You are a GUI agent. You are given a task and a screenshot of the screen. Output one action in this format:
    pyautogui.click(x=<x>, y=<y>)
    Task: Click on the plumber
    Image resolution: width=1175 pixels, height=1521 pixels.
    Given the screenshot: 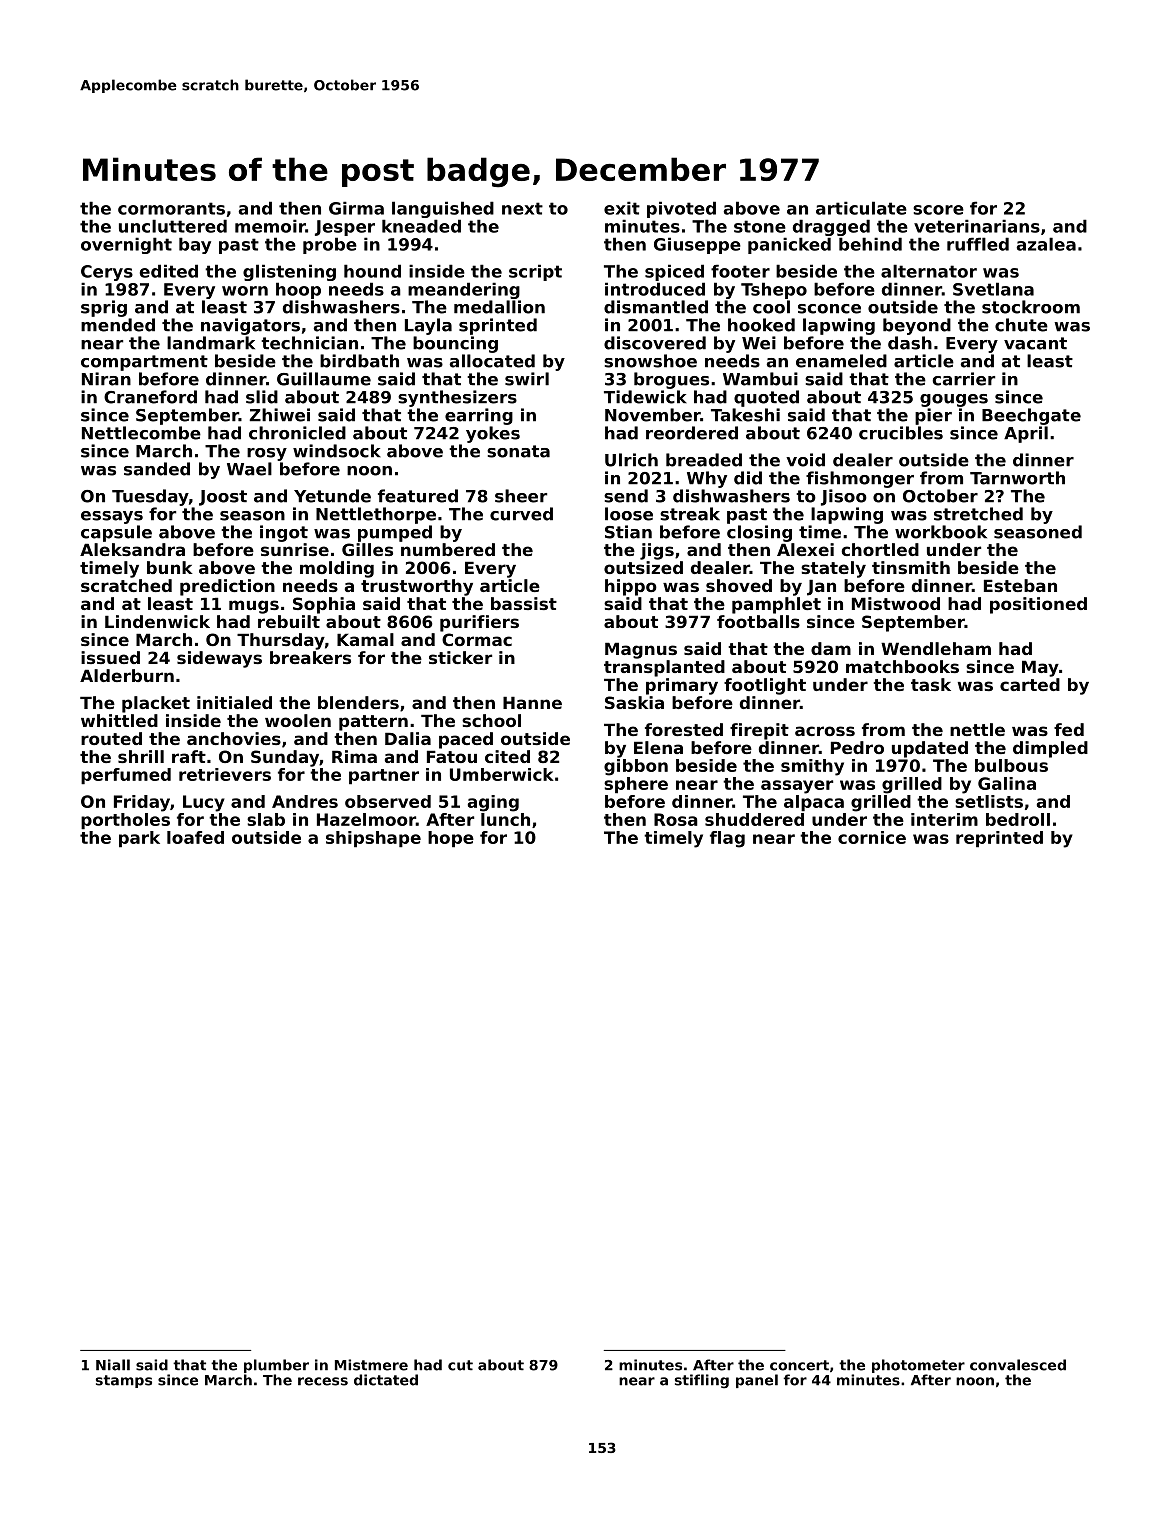 What is the action you would take?
    pyautogui.click(x=276, y=1366)
